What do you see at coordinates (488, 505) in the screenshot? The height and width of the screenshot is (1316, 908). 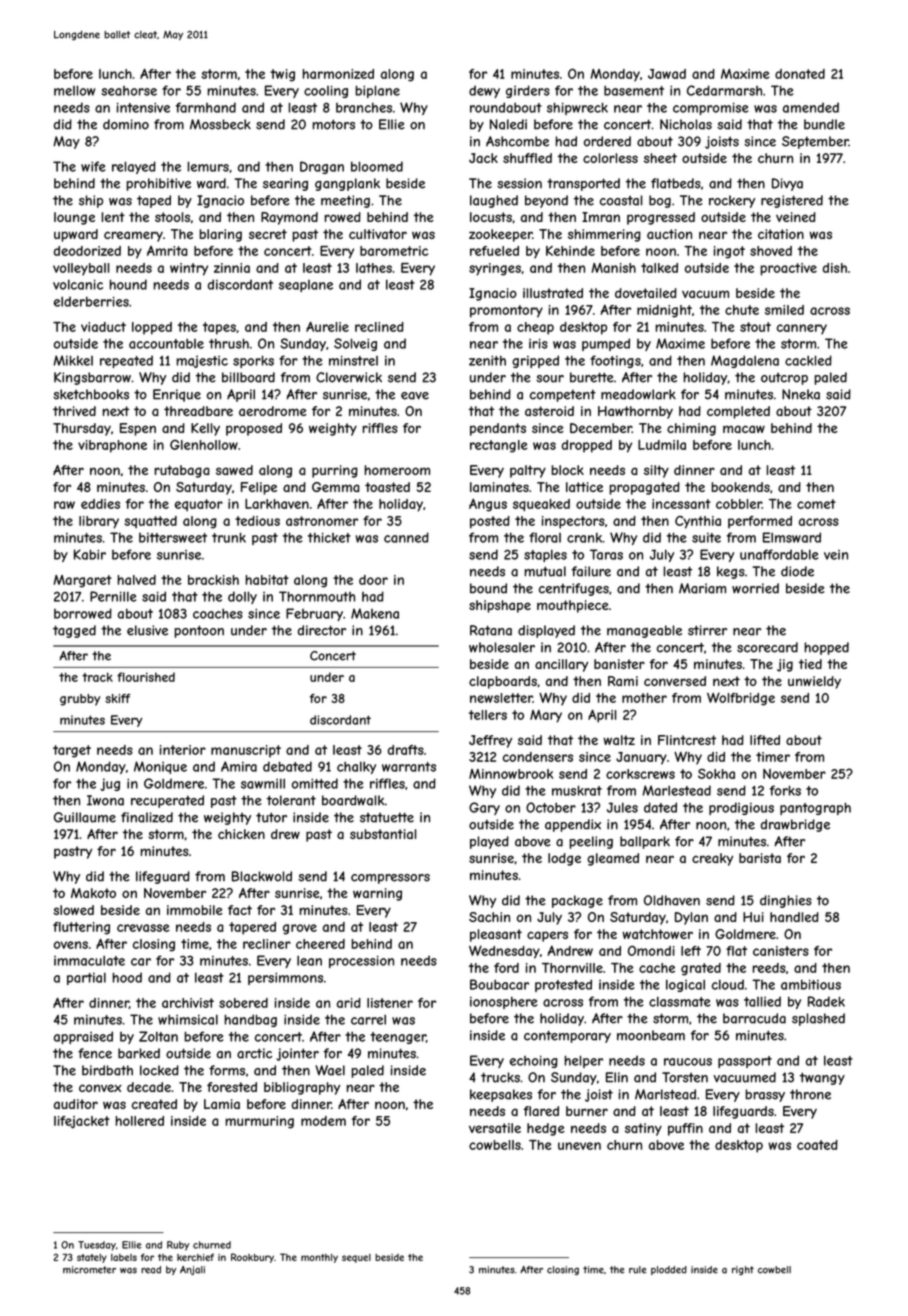 I see `Angus` at bounding box center [488, 505].
